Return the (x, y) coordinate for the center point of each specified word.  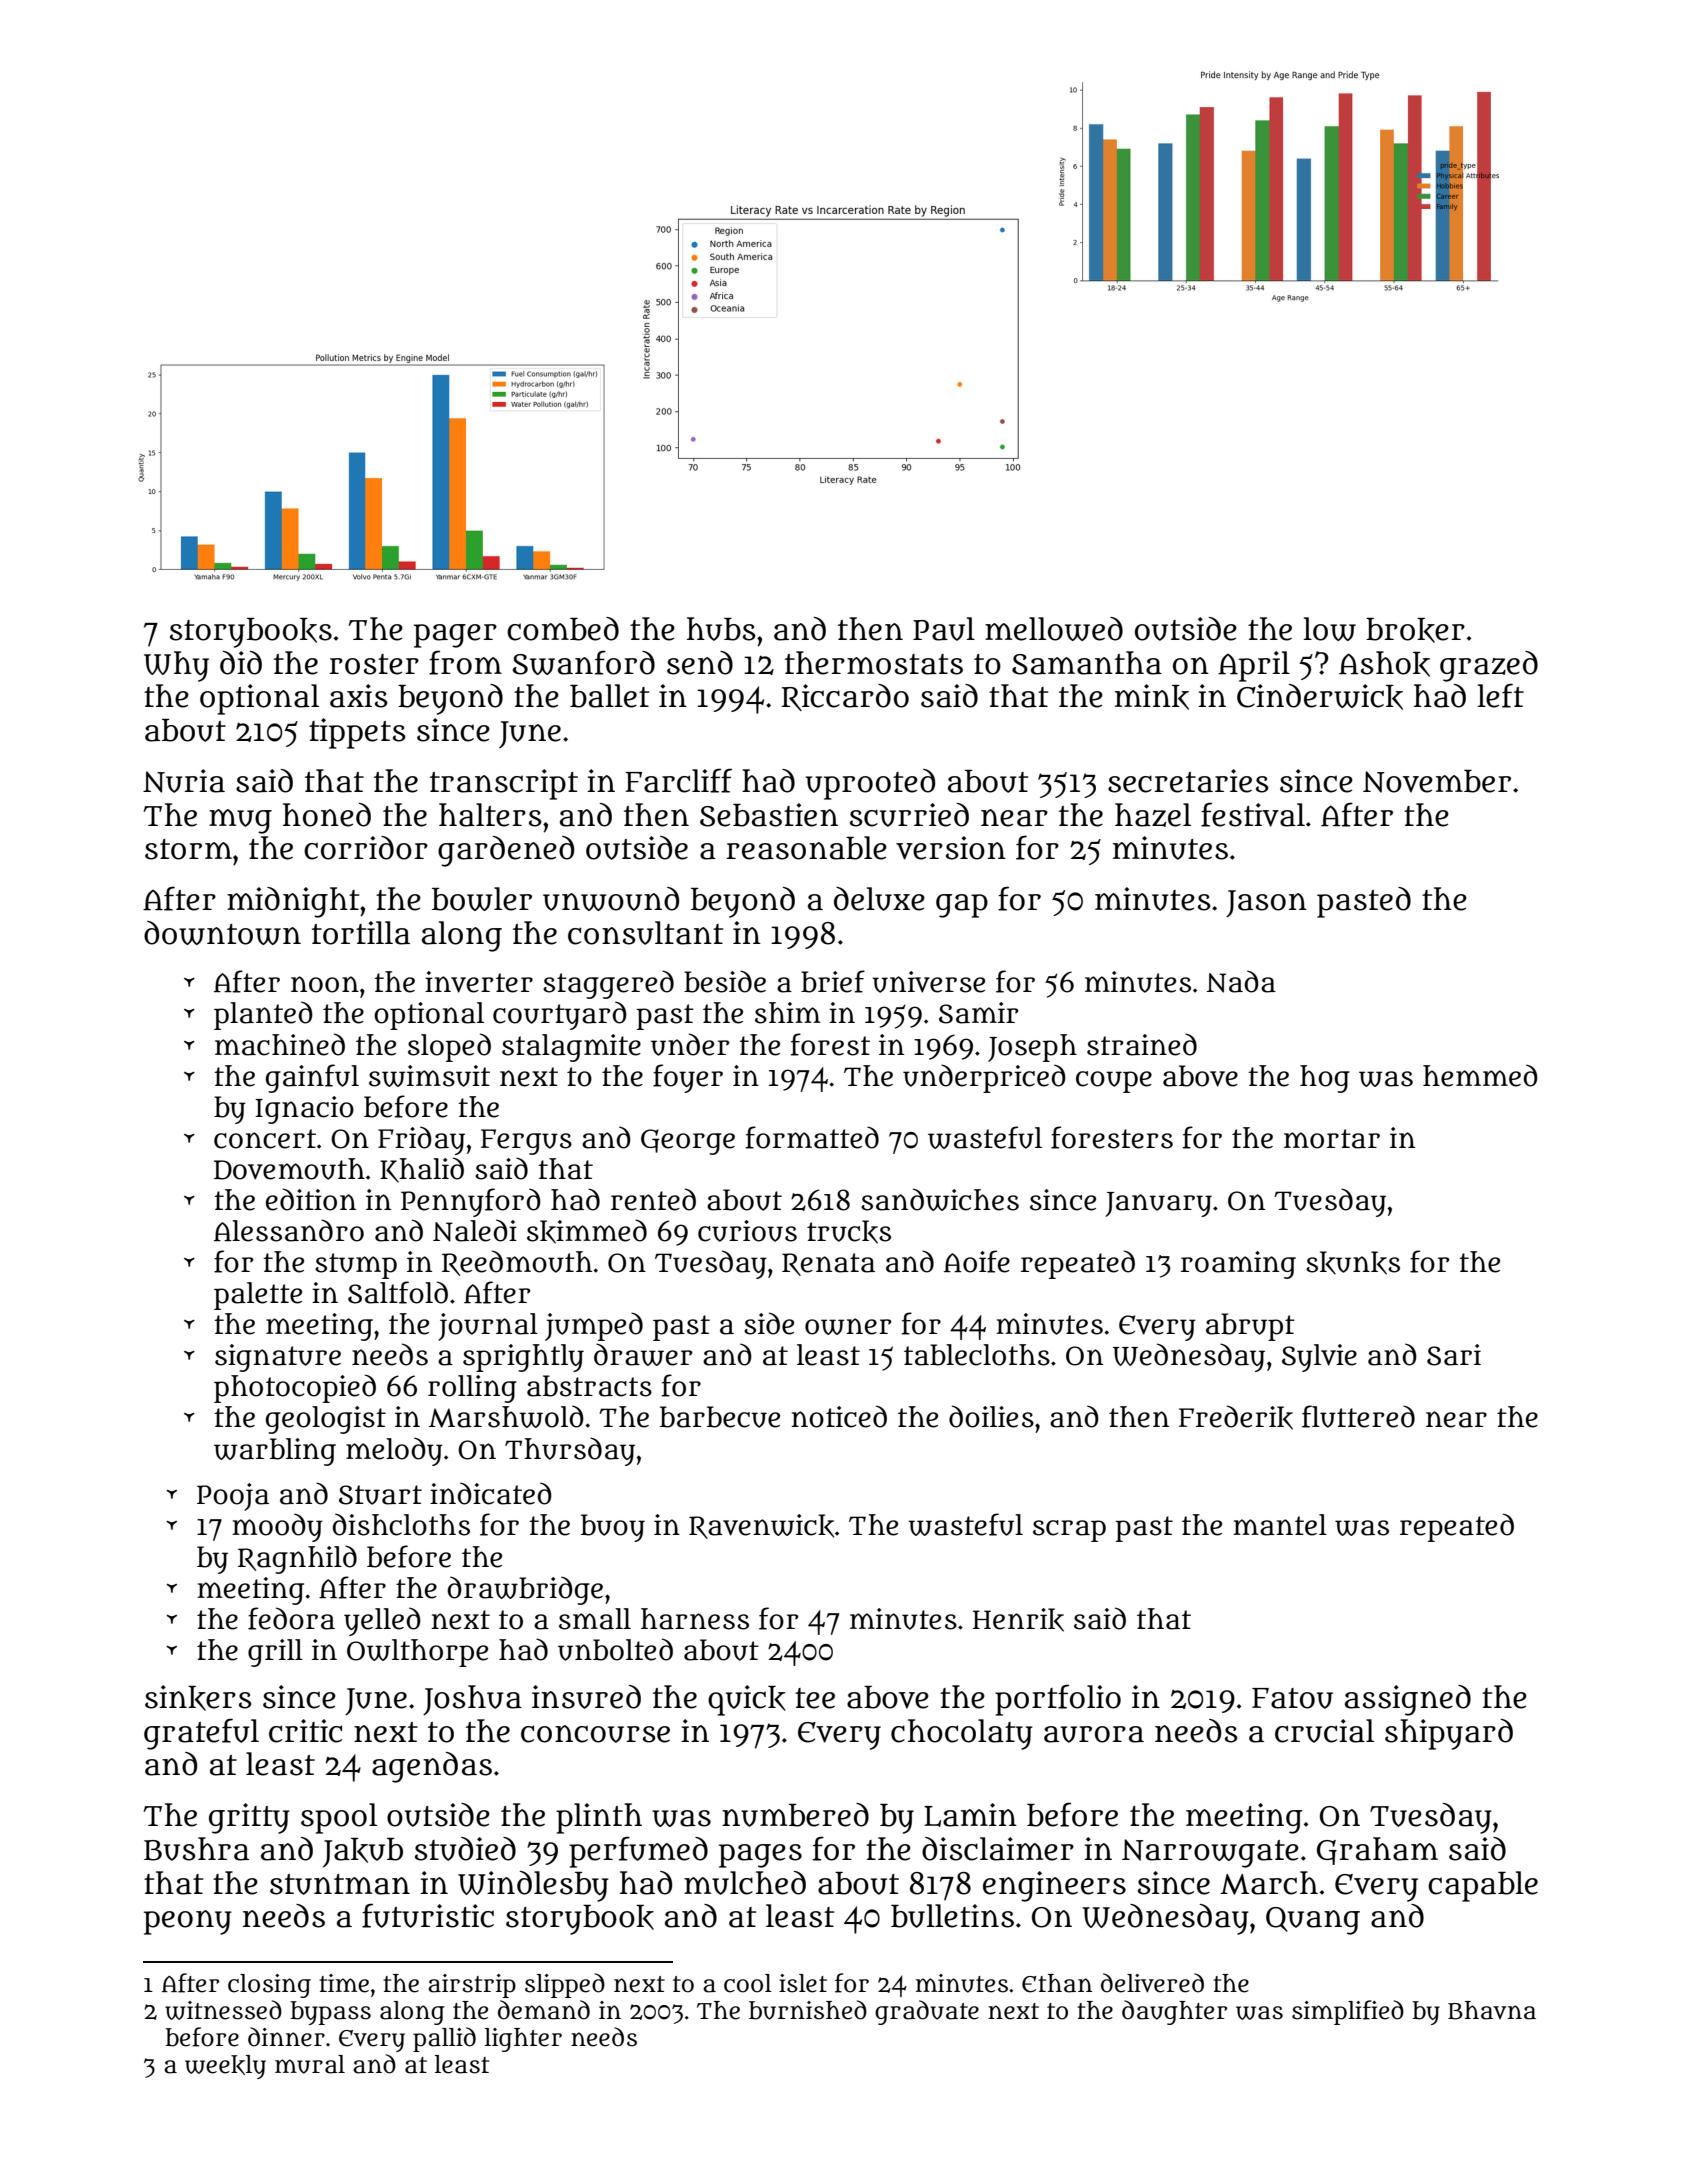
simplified (1348, 2012)
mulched (745, 1883)
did (241, 663)
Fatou (1292, 1698)
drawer (643, 1354)
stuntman (340, 1884)
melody (394, 1451)
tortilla (361, 933)
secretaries (1188, 781)
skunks (1353, 1263)
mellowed (1054, 629)
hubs (721, 629)
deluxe (879, 899)
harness (695, 1619)
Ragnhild (297, 1559)
